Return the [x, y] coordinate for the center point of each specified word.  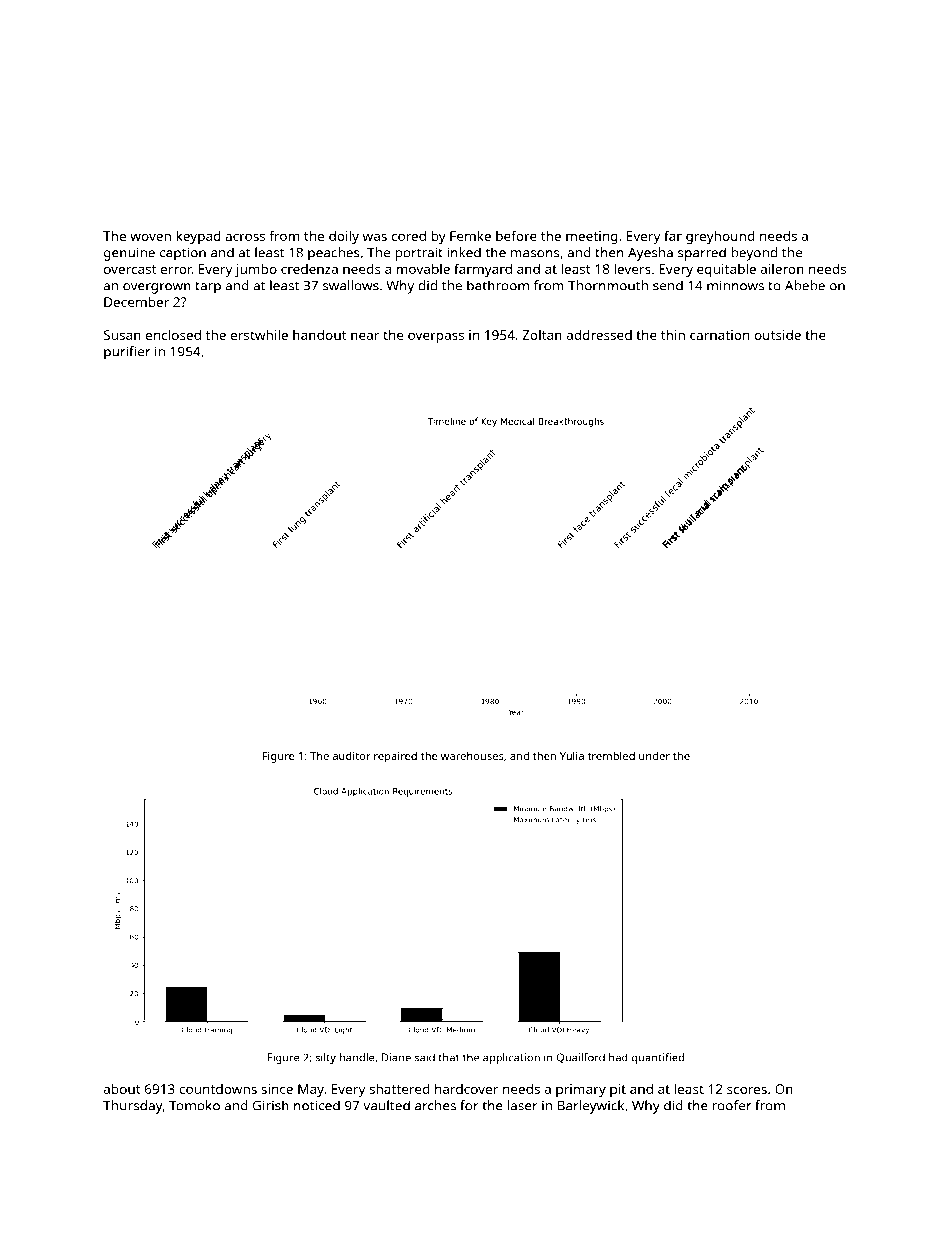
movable [423, 268]
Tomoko [194, 1105]
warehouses [472, 755]
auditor [352, 756]
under [654, 755]
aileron [782, 268]
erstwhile [259, 334]
